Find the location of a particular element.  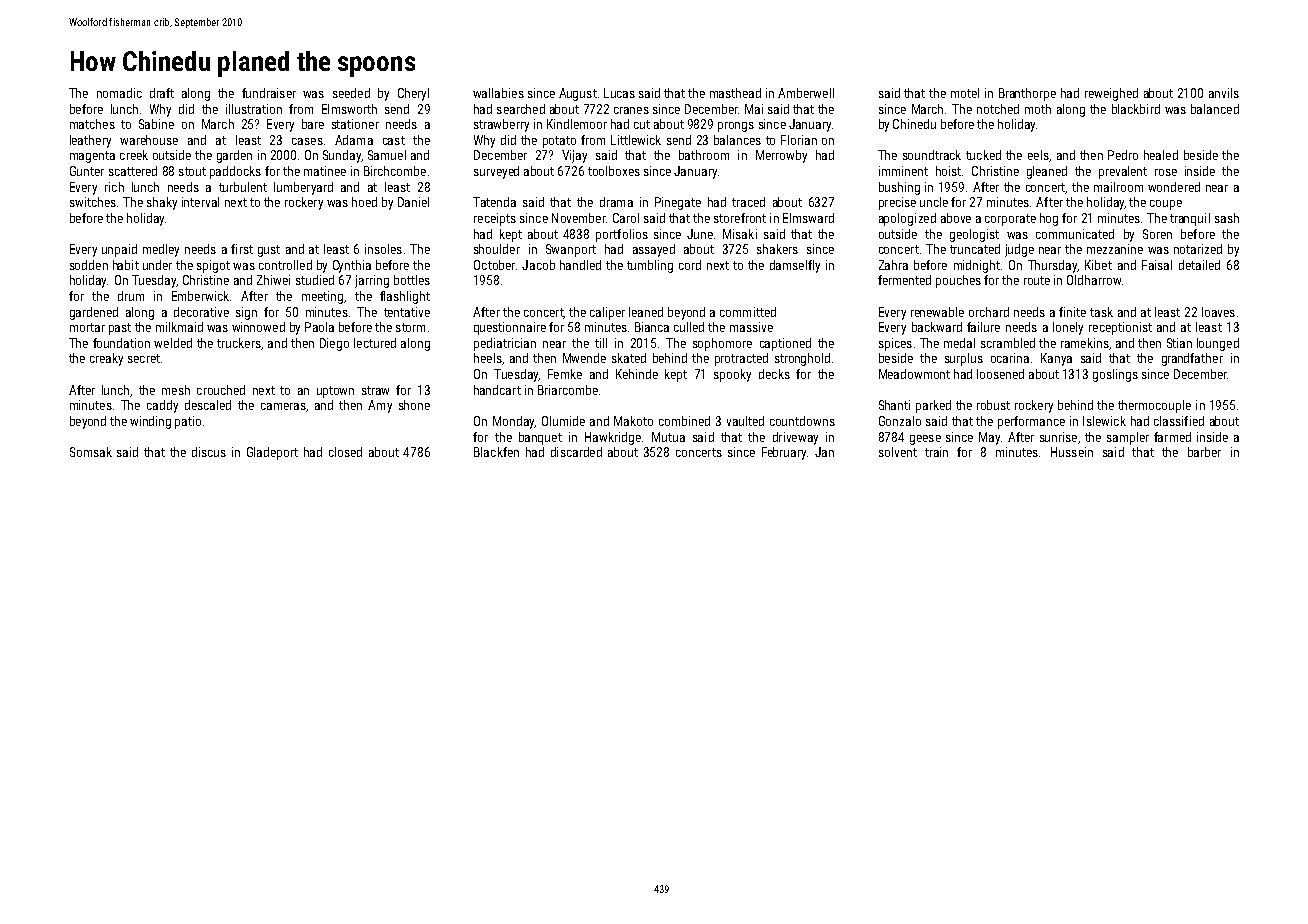

discus is located at coordinates (209, 452).
